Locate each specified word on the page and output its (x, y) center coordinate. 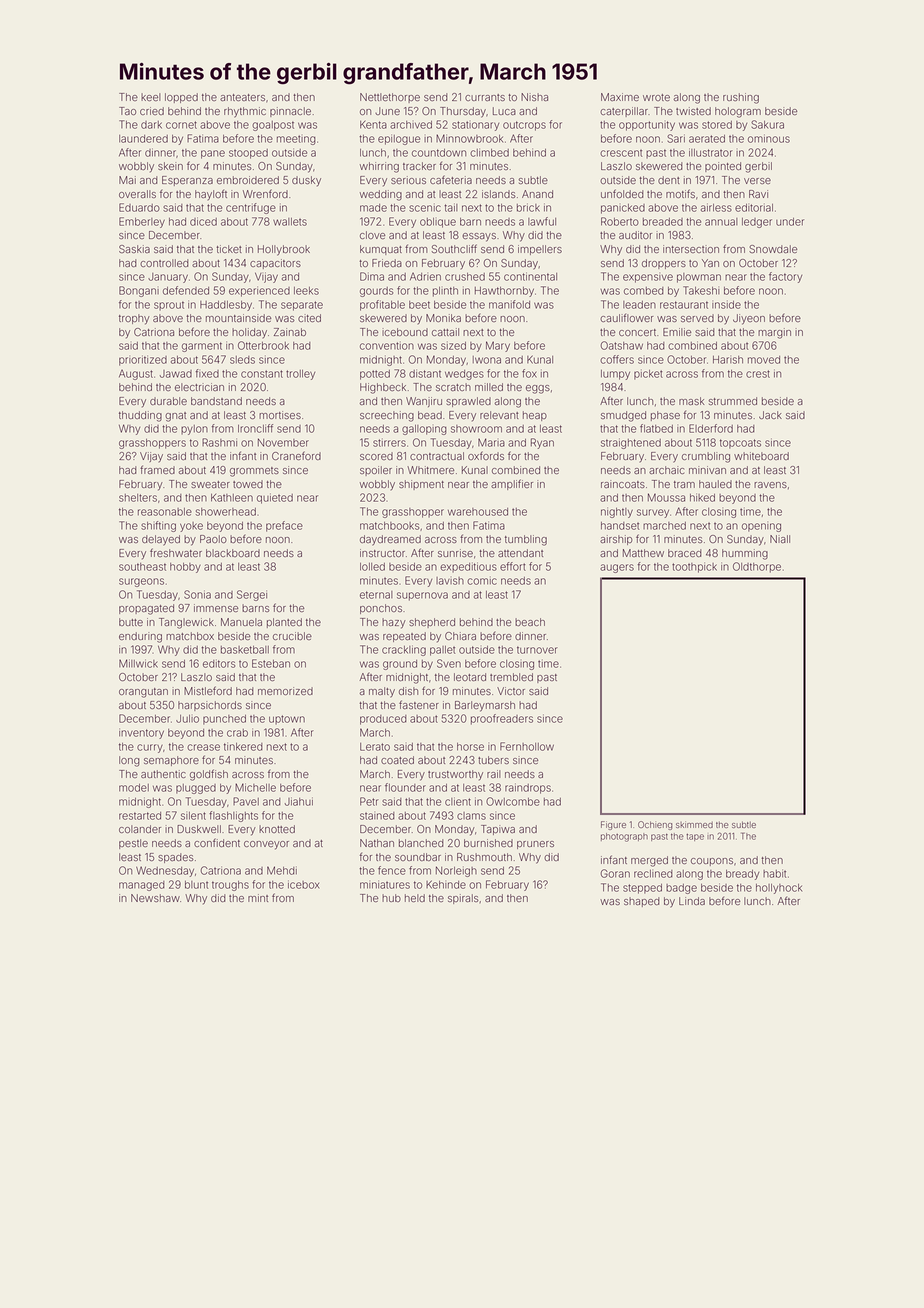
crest (758, 374)
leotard (470, 677)
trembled (511, 677)
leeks (306, 291)
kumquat (381, 250)
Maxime (620, 97)
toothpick (694, 568)
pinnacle (290, 112)
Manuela (241, 622)
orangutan (143, 693)
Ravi (758, 194)
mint (258, 898)
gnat (175, 417)
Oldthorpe (757, 567)
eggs (538, 389)
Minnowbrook (469, 138)
